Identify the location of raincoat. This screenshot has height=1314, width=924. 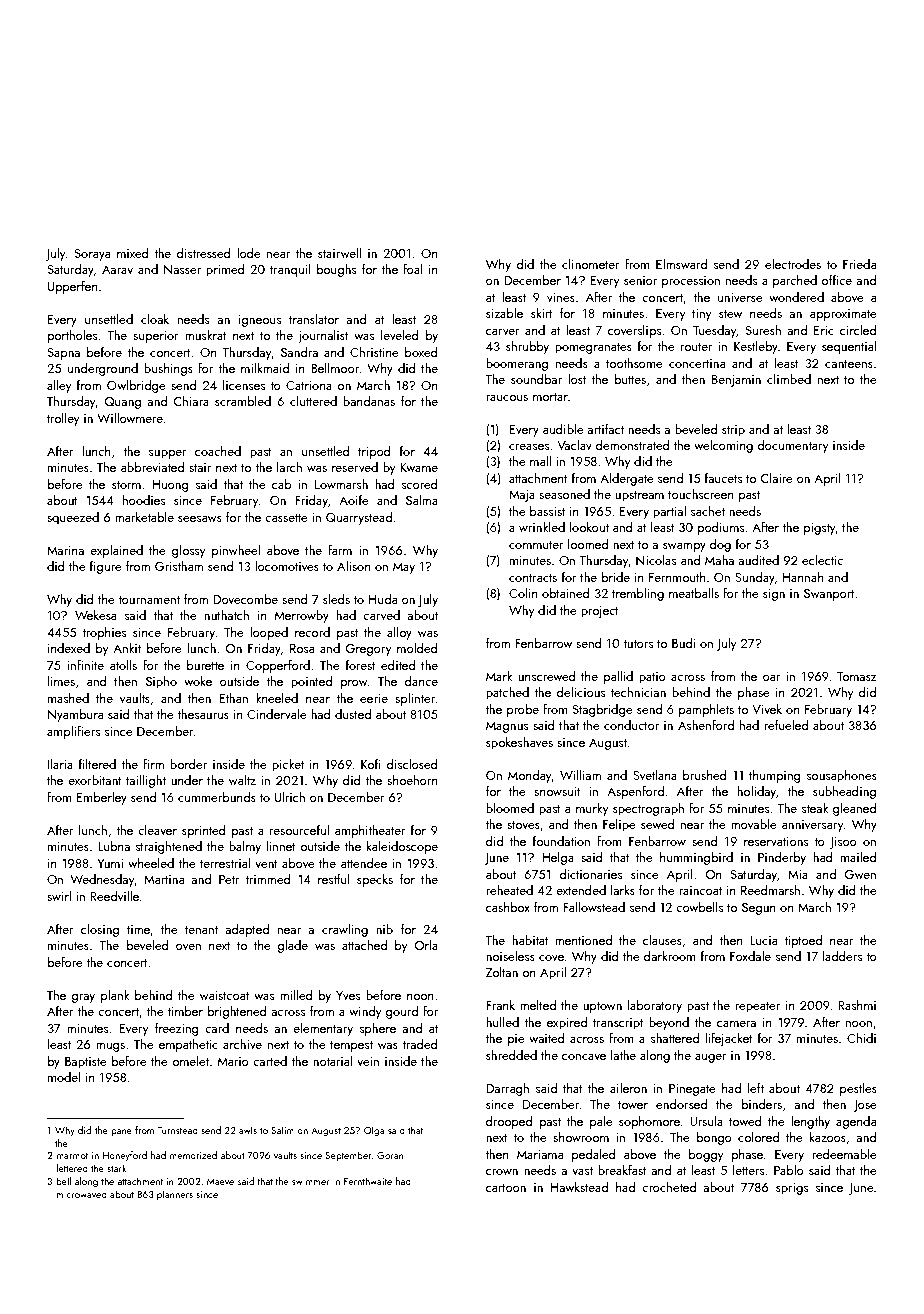
(700, 890).
